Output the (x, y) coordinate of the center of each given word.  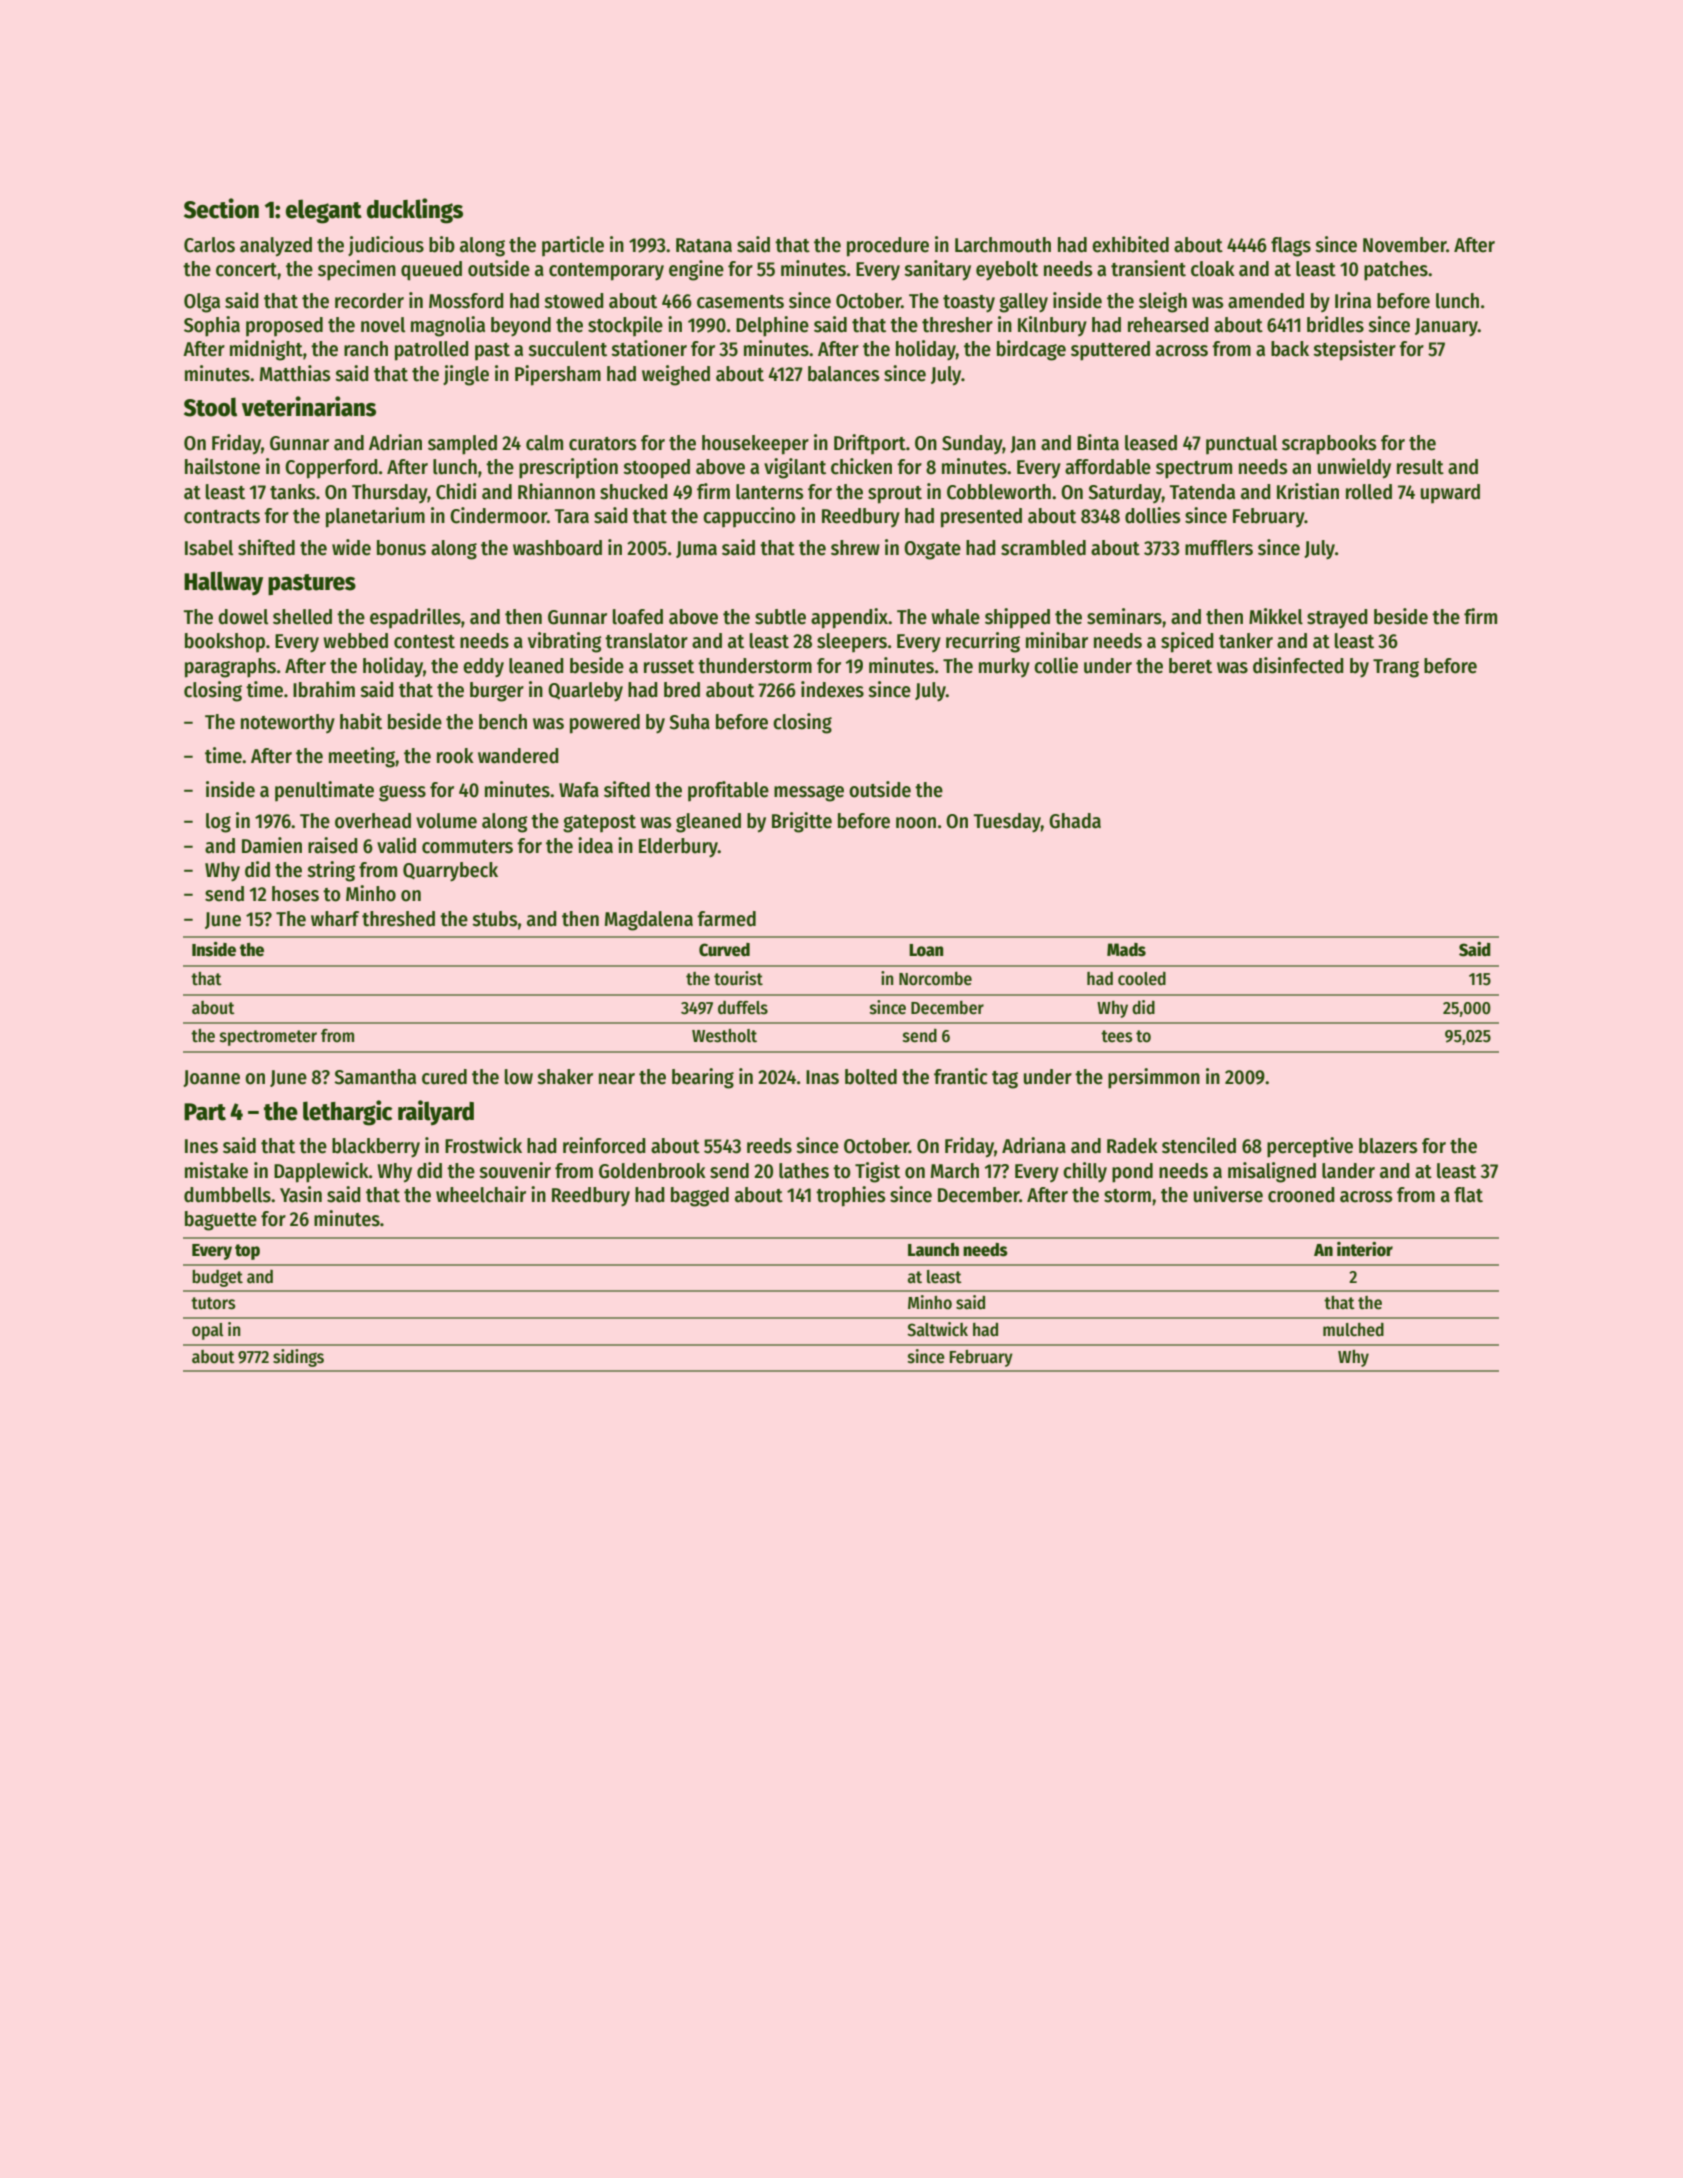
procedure (888, 247)
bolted (871, 1077)
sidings (298, 1358)
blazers (1388, 1146)
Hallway (223, 583)
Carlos (209, 245)
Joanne (211, 1078)
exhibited (1130, 244)
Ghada (1075, 821)
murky (1004, 667)
